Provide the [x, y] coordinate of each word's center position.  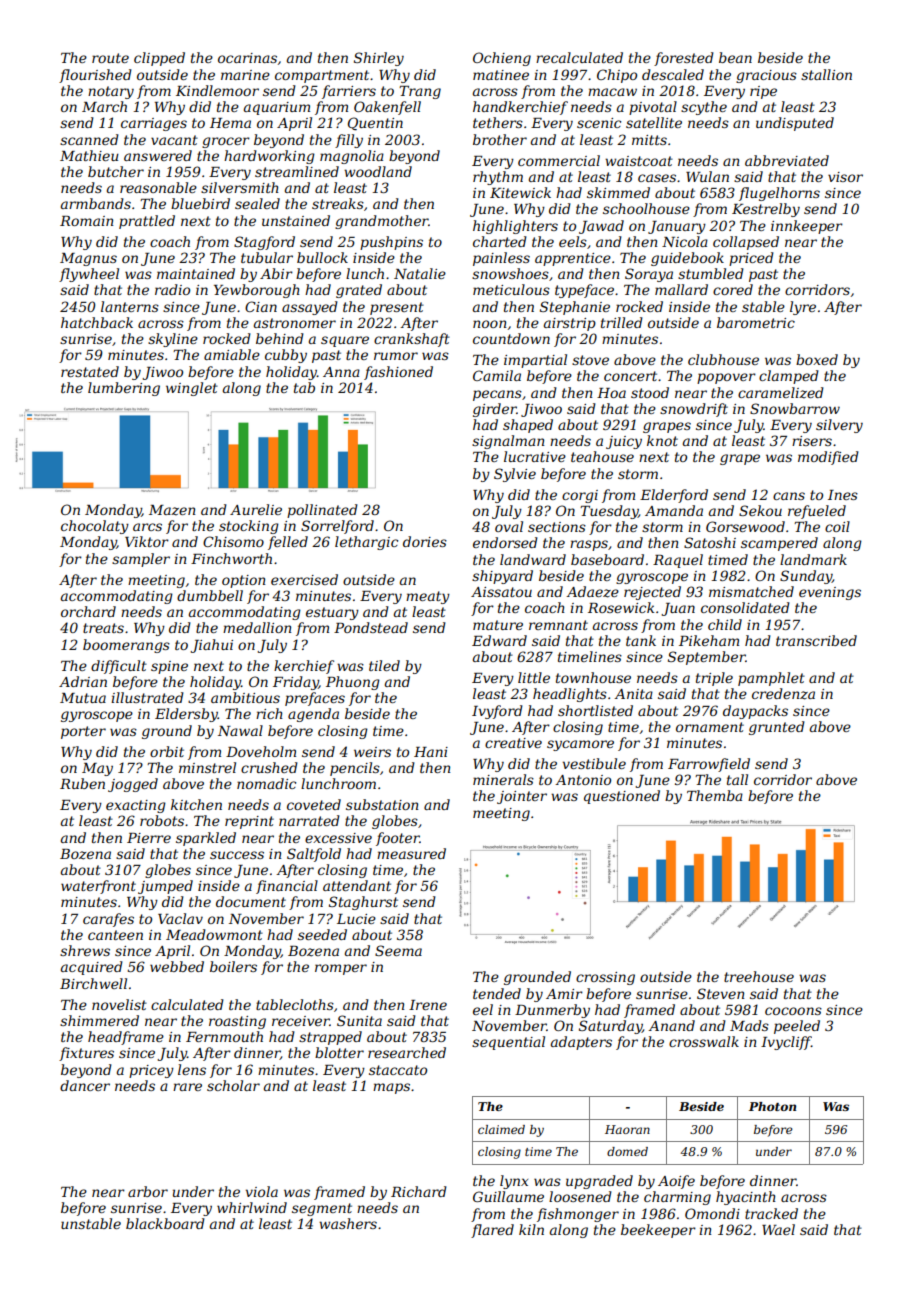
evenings [830, 593]
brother [500, 139]
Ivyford [497, 712]
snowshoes [510, 273]
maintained [196, 273]
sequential [508, 1043]
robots [162, 820]
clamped [789, 377]
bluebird [200, 203]
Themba [715, 795]
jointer [522, 797]
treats [103, 628]
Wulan [707, 176]
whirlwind [252, 1207]
